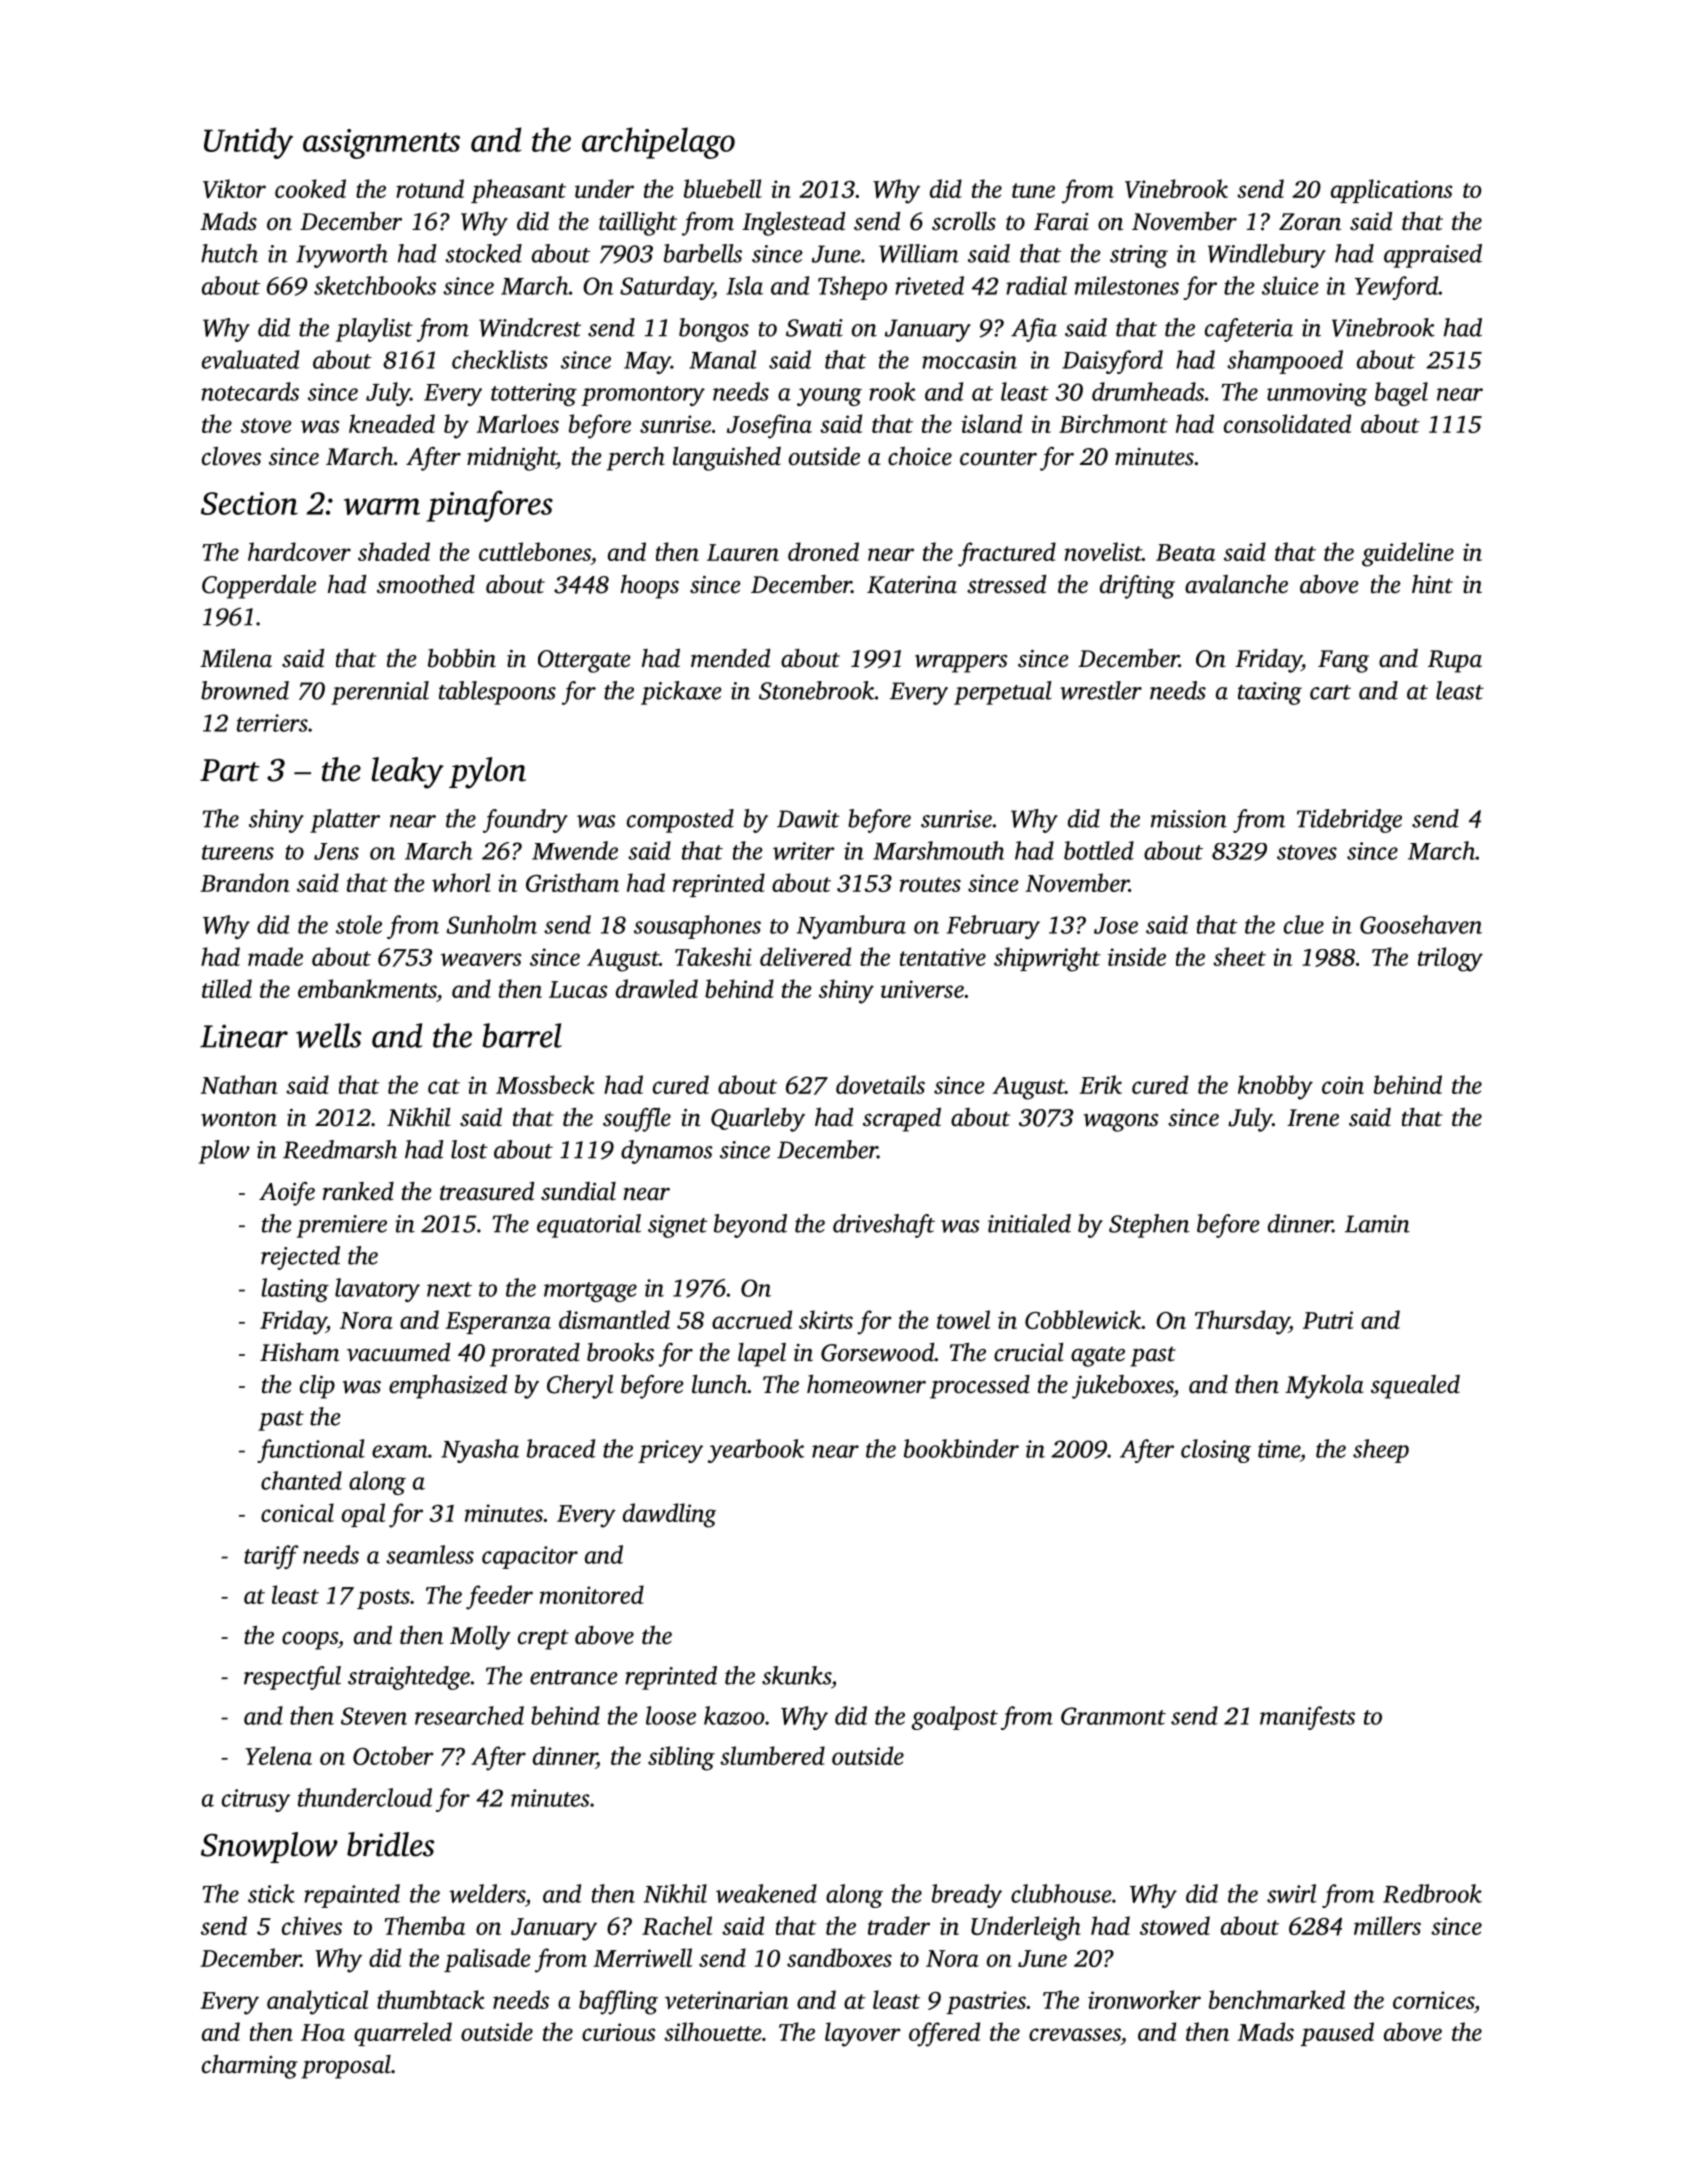 The height and width of the screenshot is (2178, 1683). I want to click on offered, so click(944, 2034).
